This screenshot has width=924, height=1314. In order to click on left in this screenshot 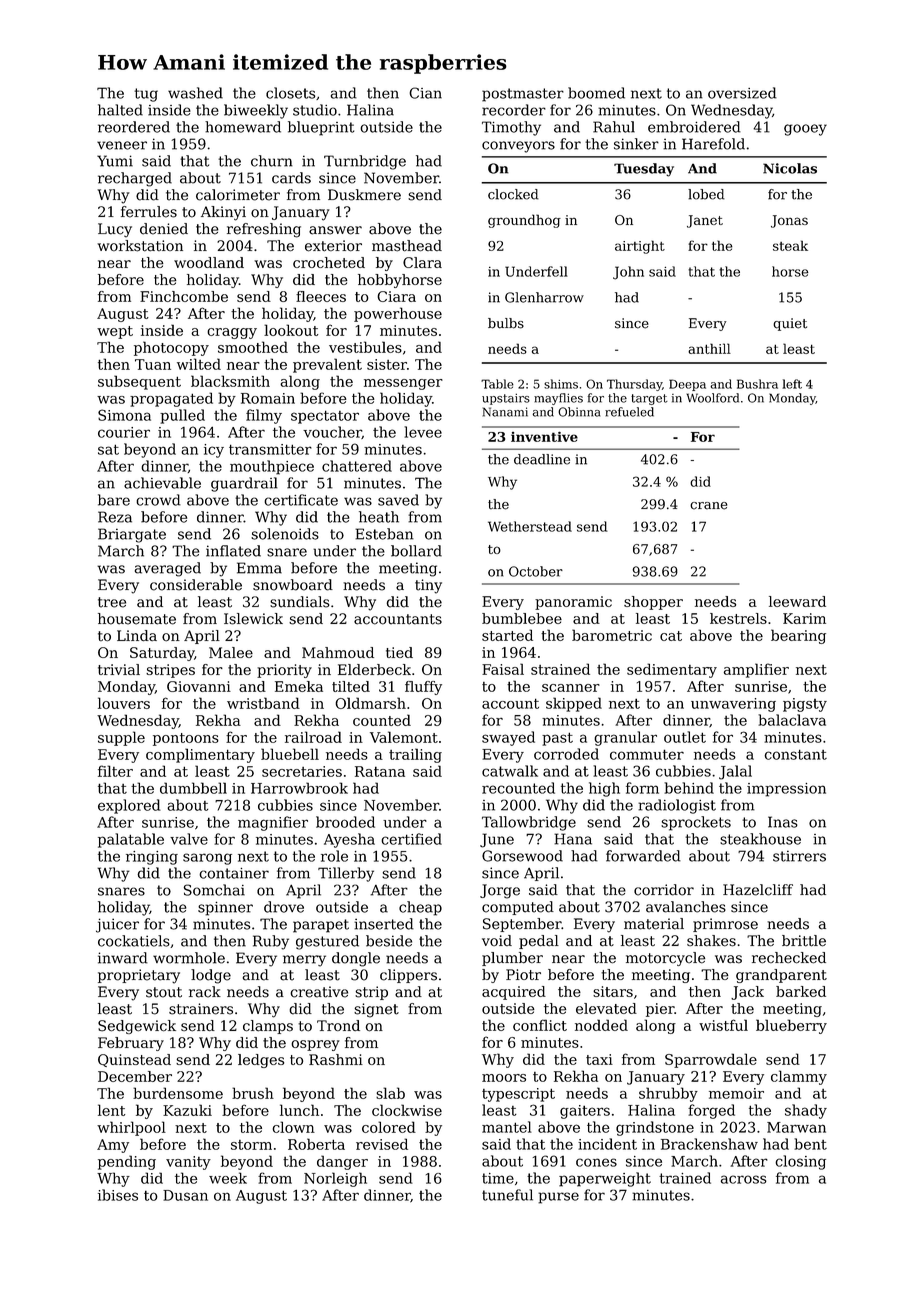, I will do `click(792, 384)`.
